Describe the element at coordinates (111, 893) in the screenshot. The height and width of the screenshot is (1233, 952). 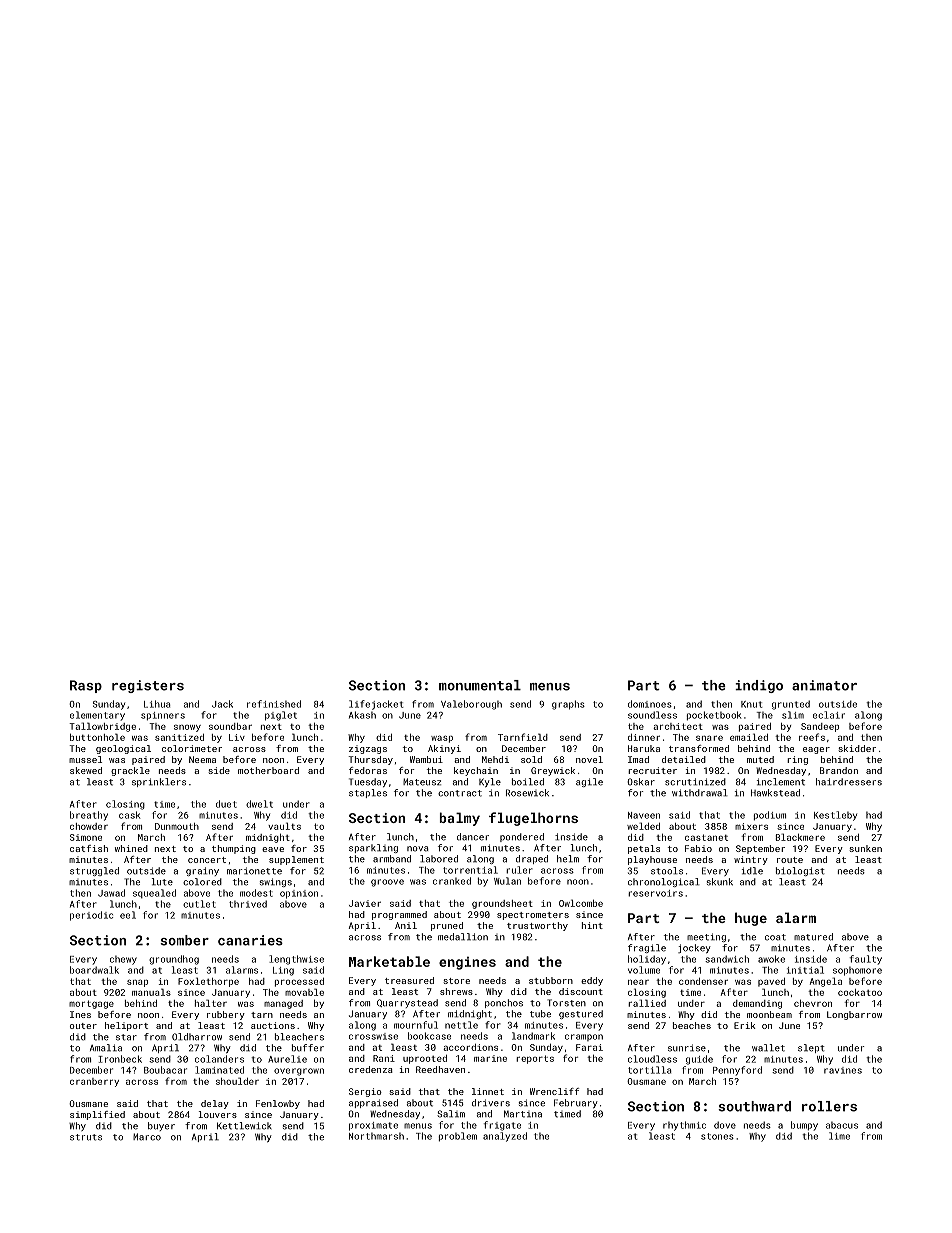
I see `Jawad` at that location.
